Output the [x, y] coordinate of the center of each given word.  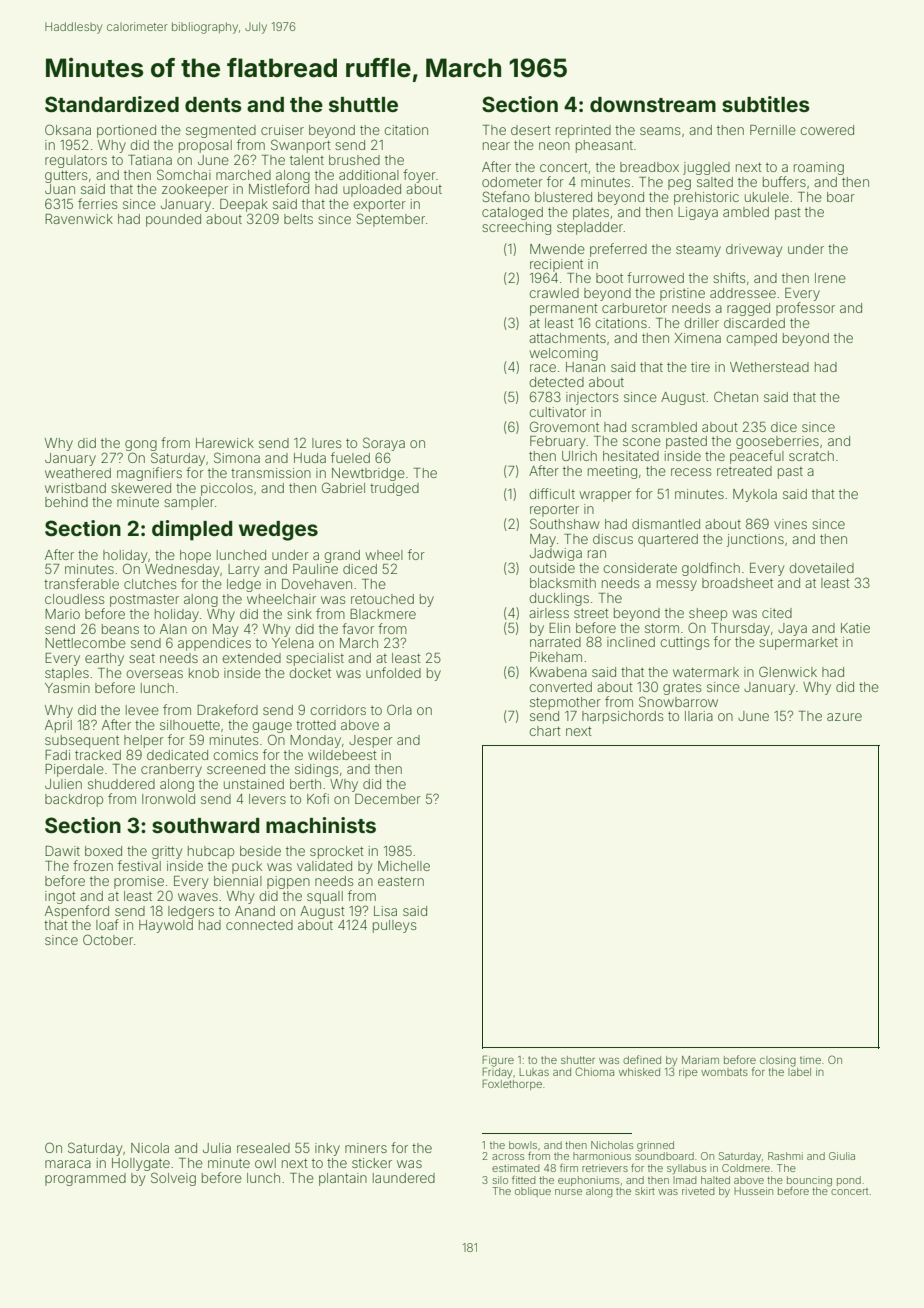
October [108, 939]
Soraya [384, 444]
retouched [382, 599]
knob [204, 673]
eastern [401, 881]
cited [777, 613]
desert [531, 130]
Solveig [173, 1179]
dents [213, 104]
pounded [173, 220]
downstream [653, 104]
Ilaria [699, 716]
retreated [744, 471]
